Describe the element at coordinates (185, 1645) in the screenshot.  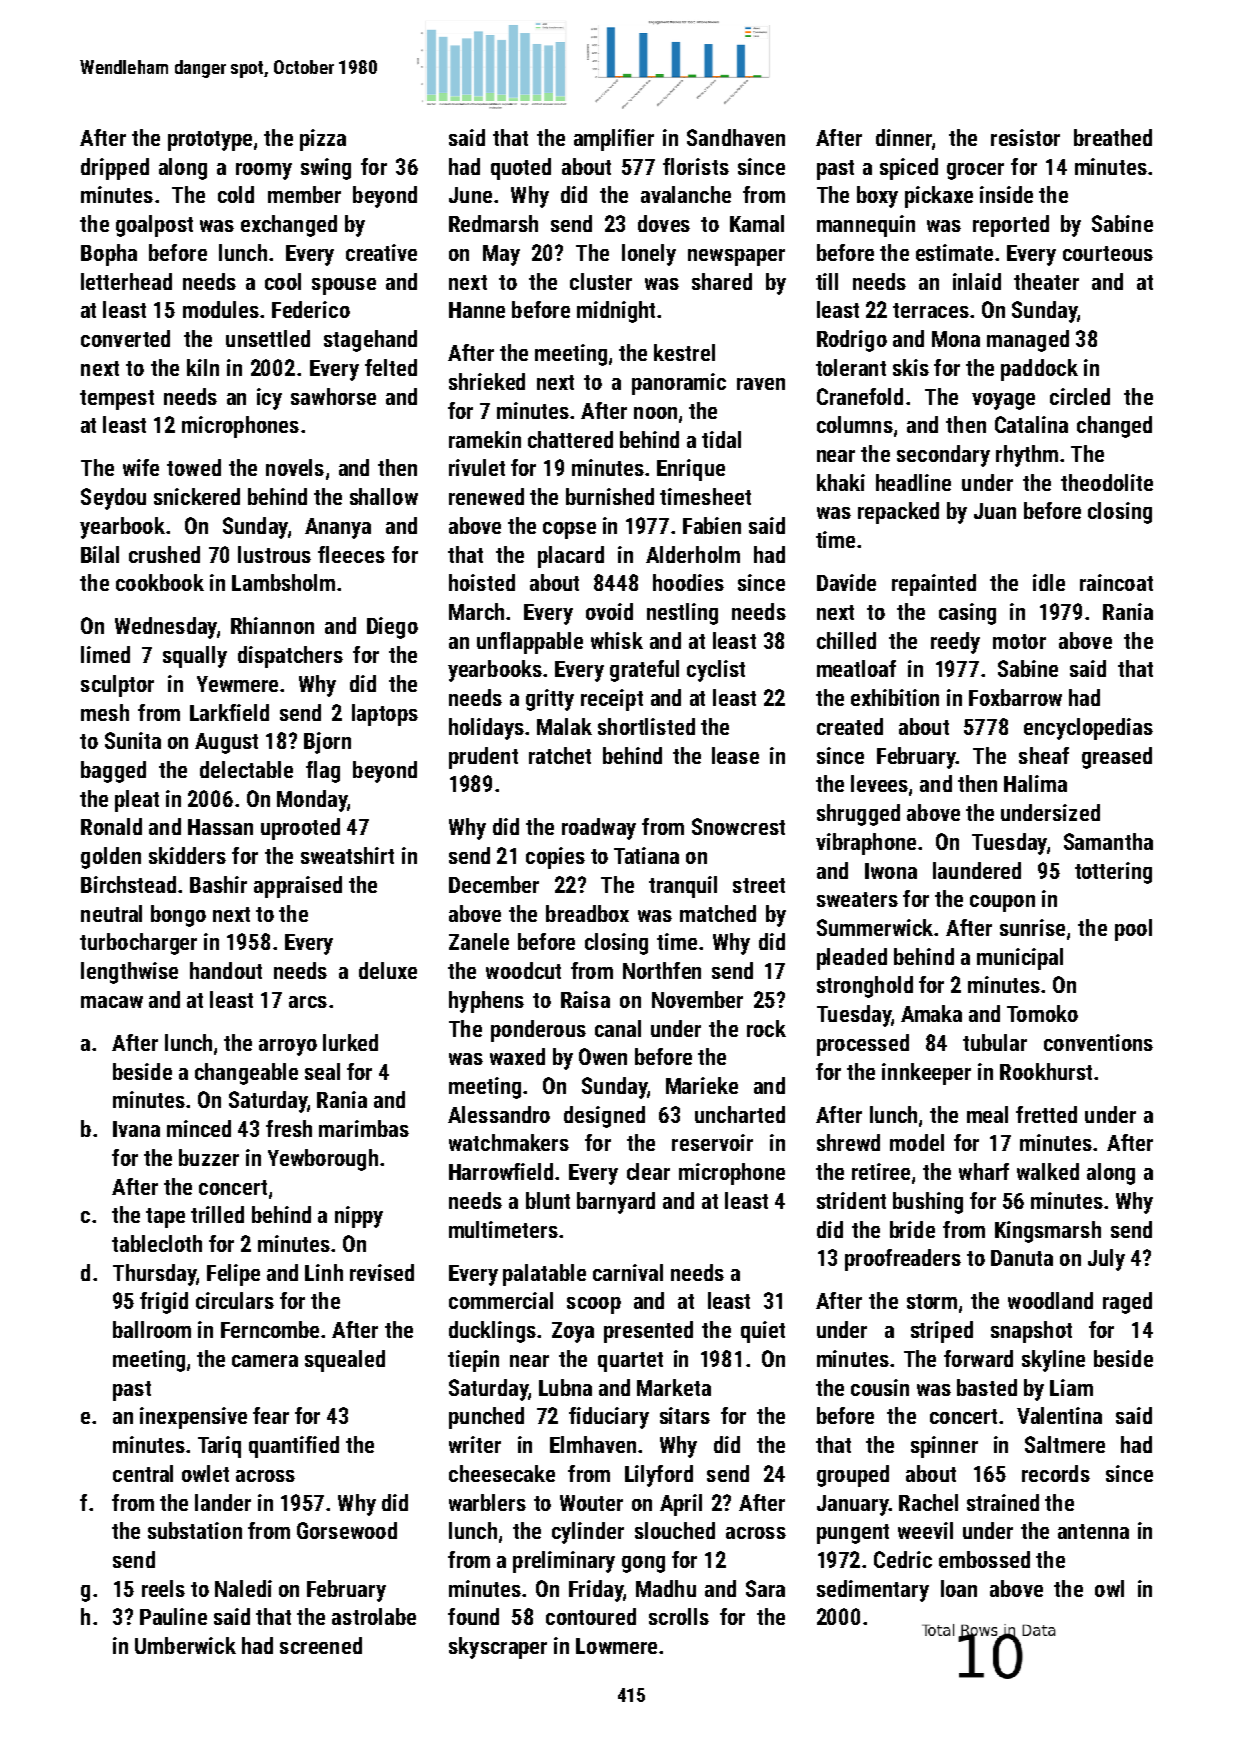
I see `Umberwick` at that location.
